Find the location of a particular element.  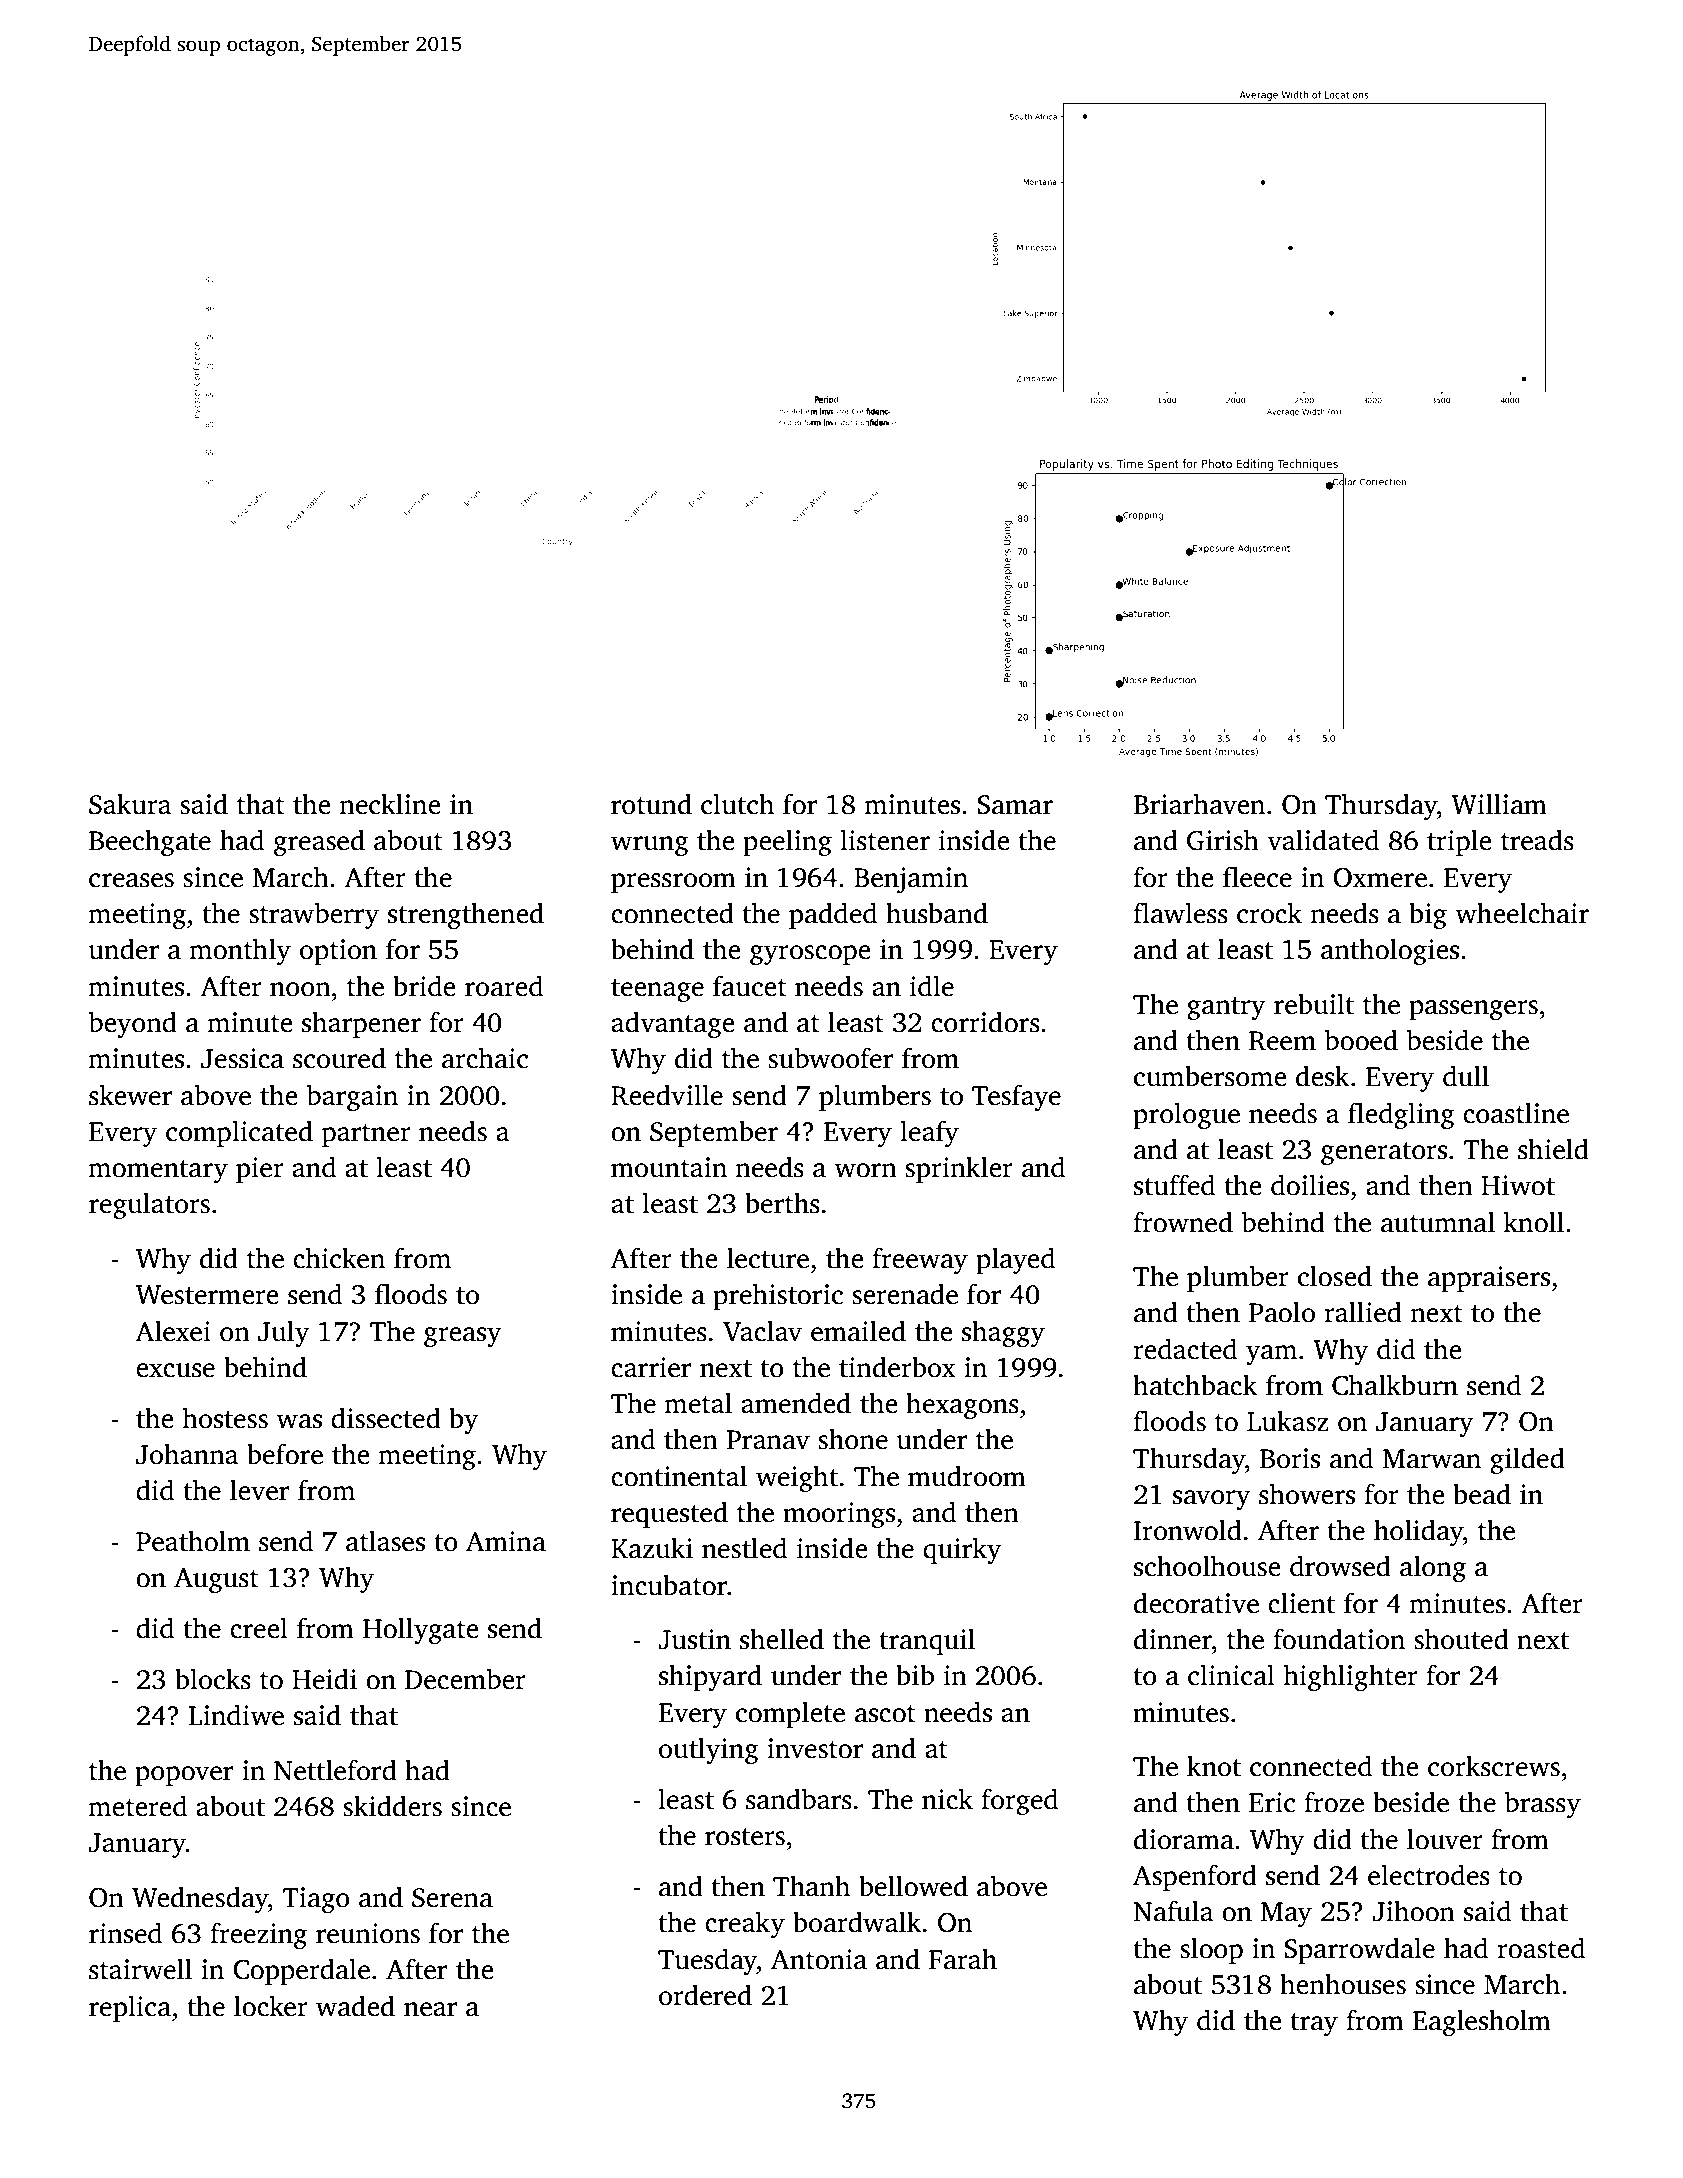

Beechgate is located at coordinates (150, 842).
